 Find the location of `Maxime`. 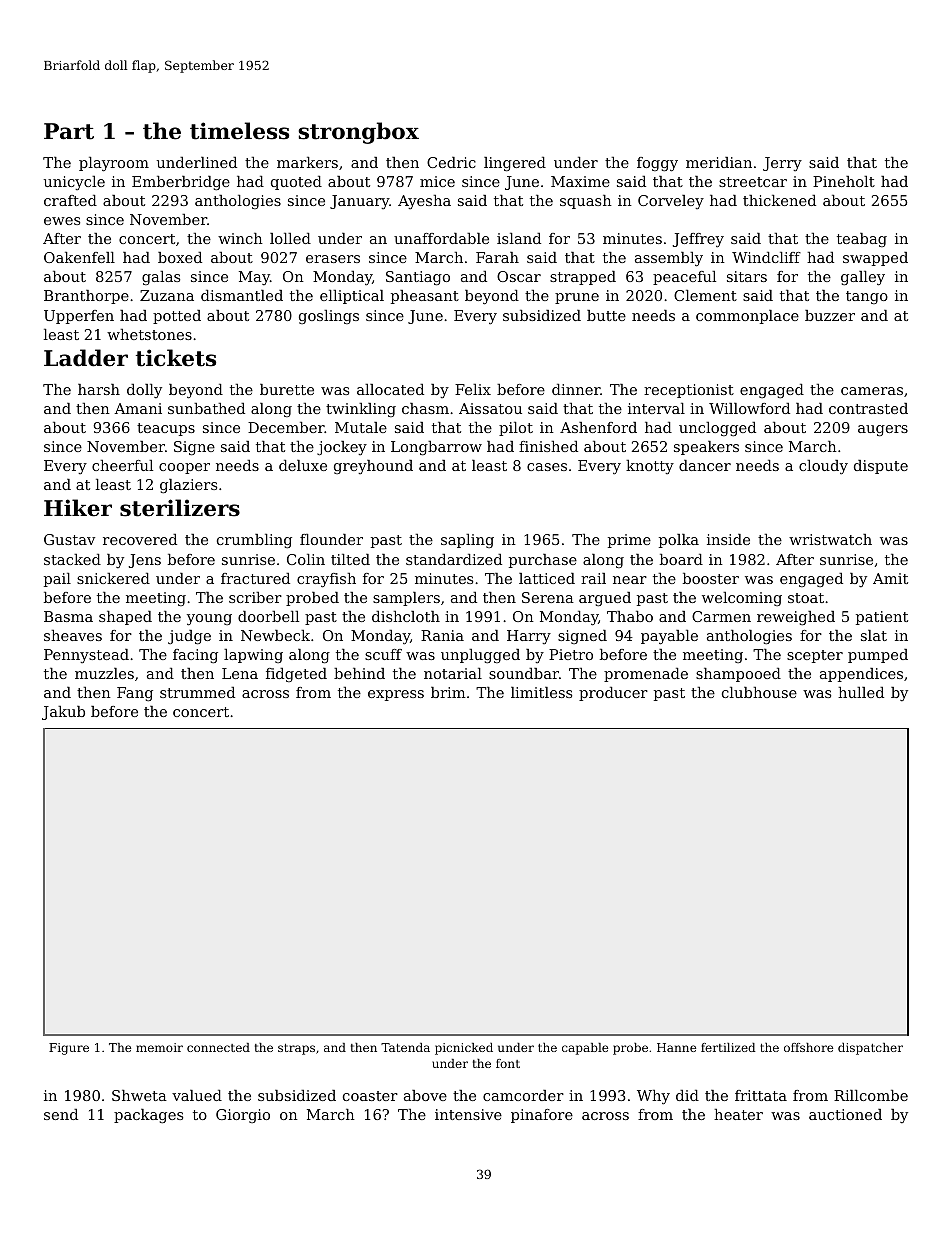

Maxime is located at coordinates (580, 181).
